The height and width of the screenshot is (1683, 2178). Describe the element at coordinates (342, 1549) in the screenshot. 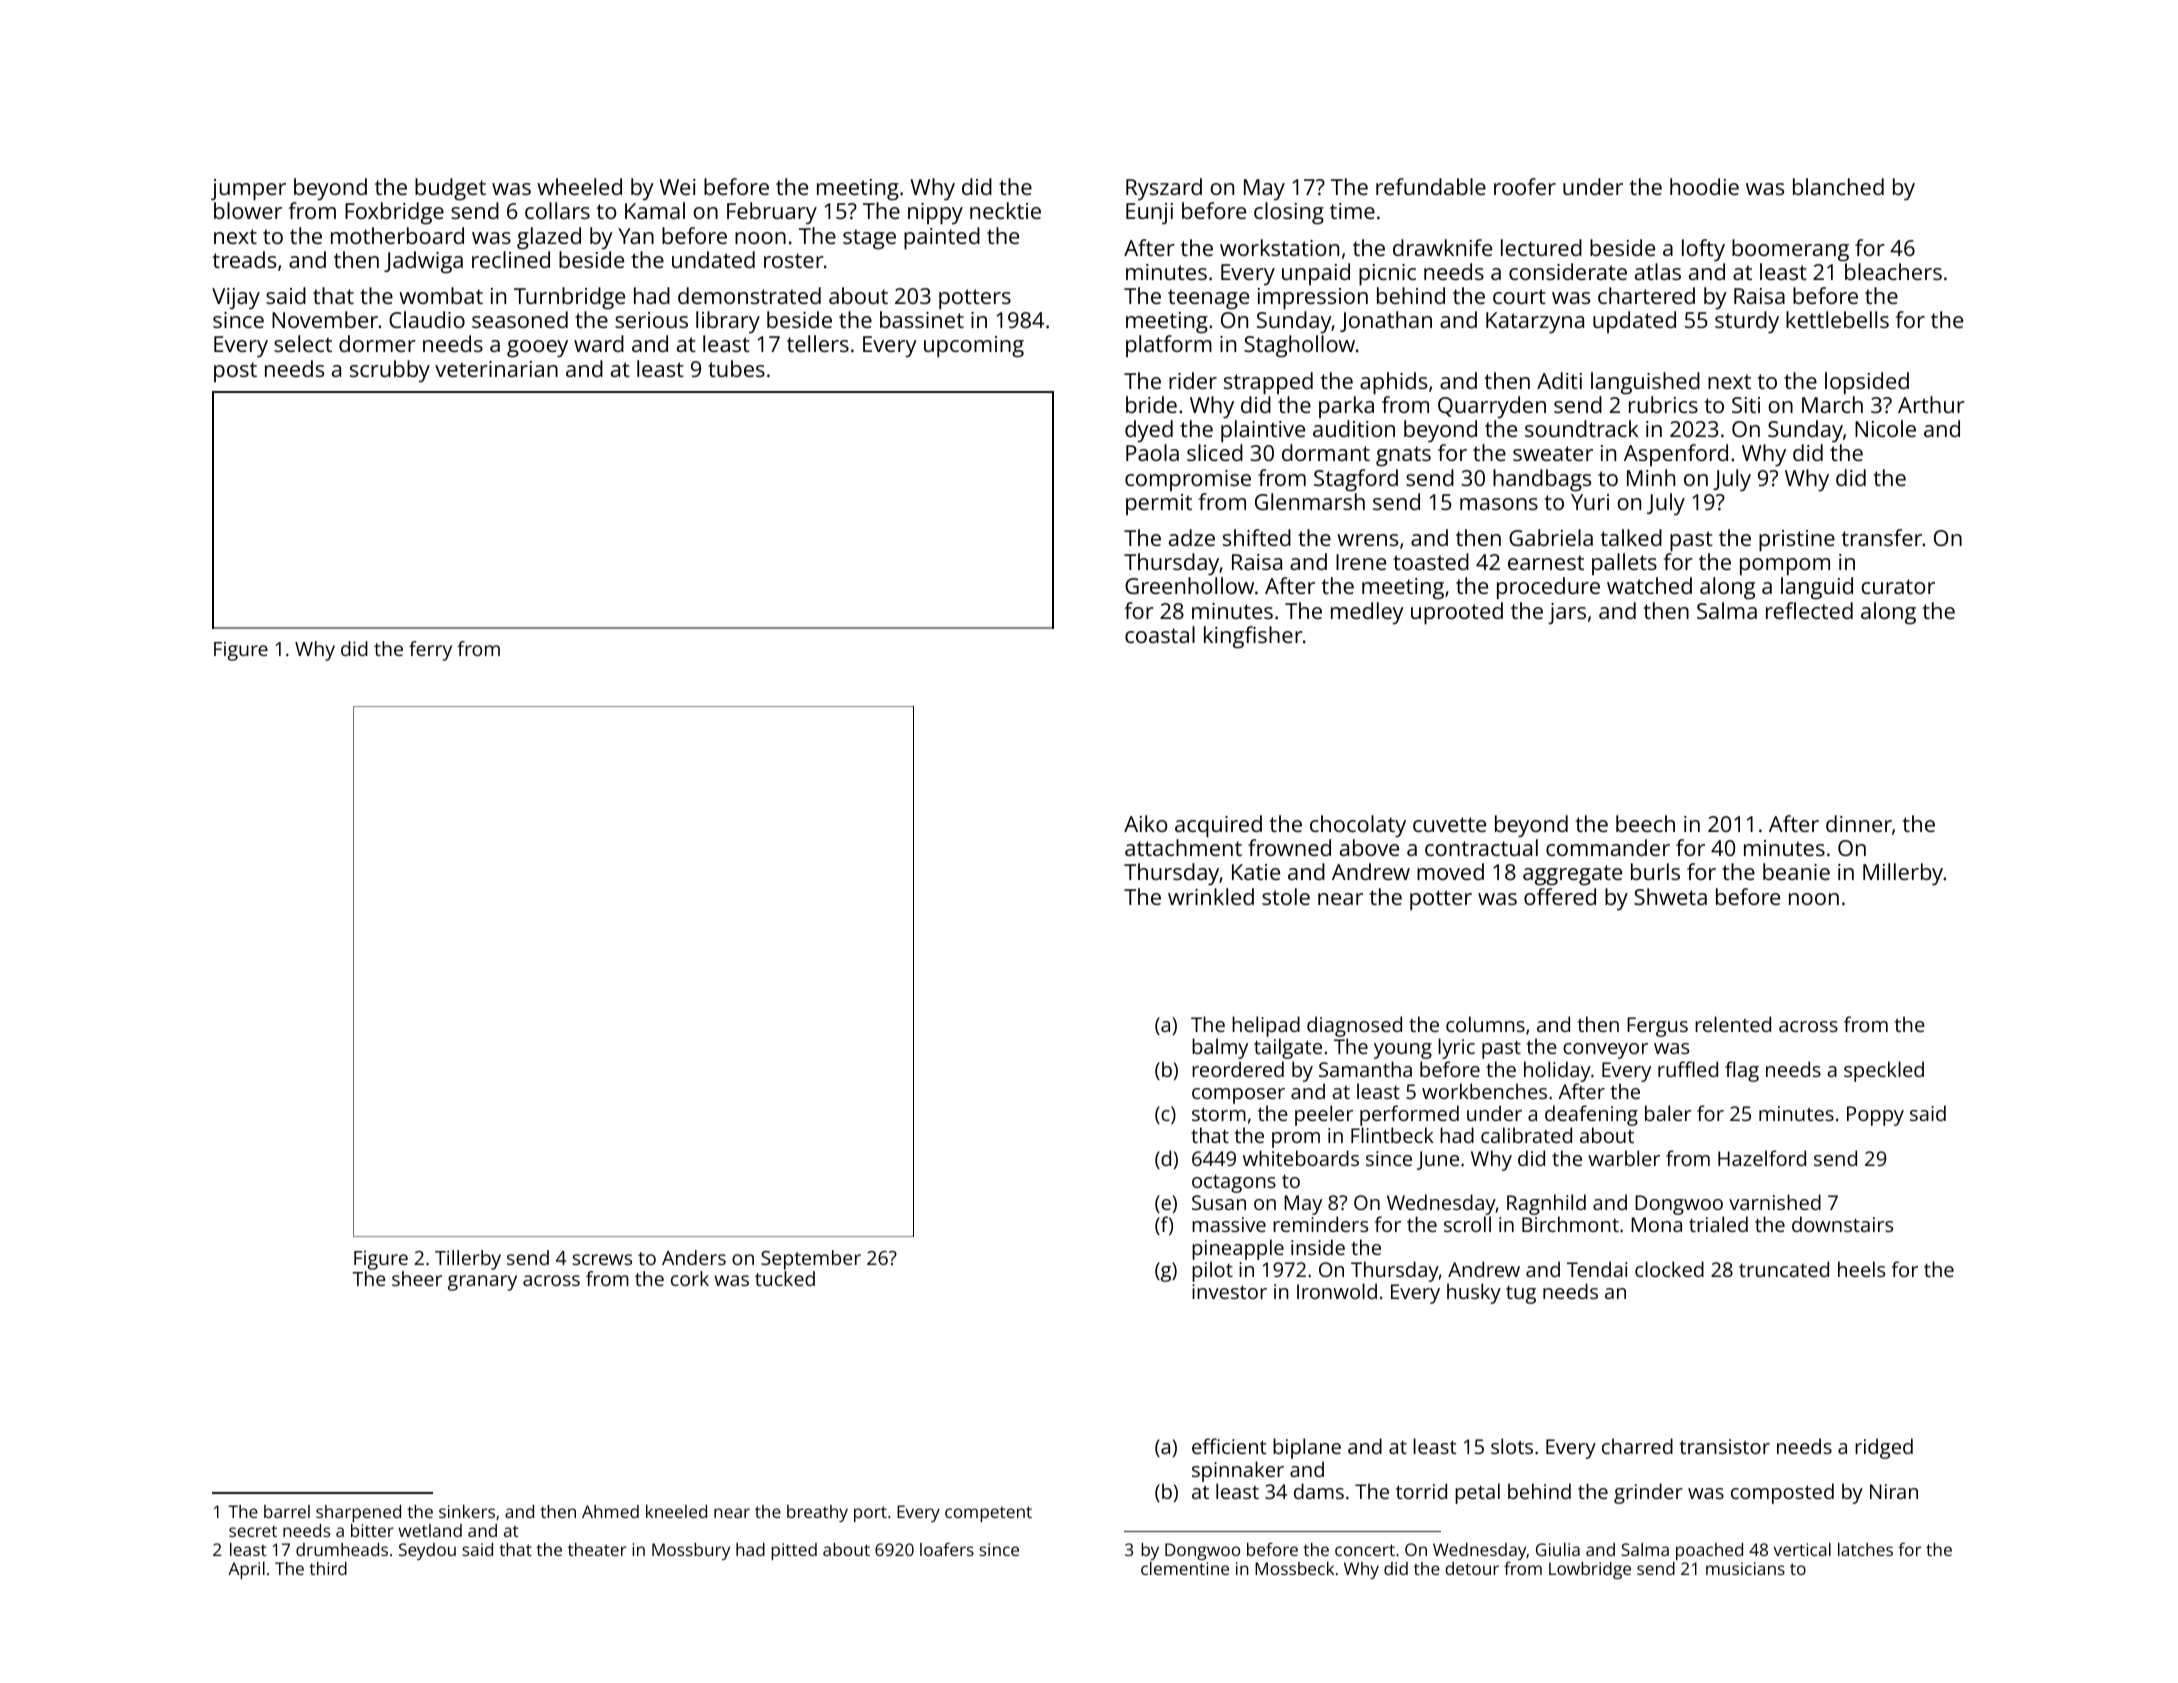

I see `drumheads` at that location.
